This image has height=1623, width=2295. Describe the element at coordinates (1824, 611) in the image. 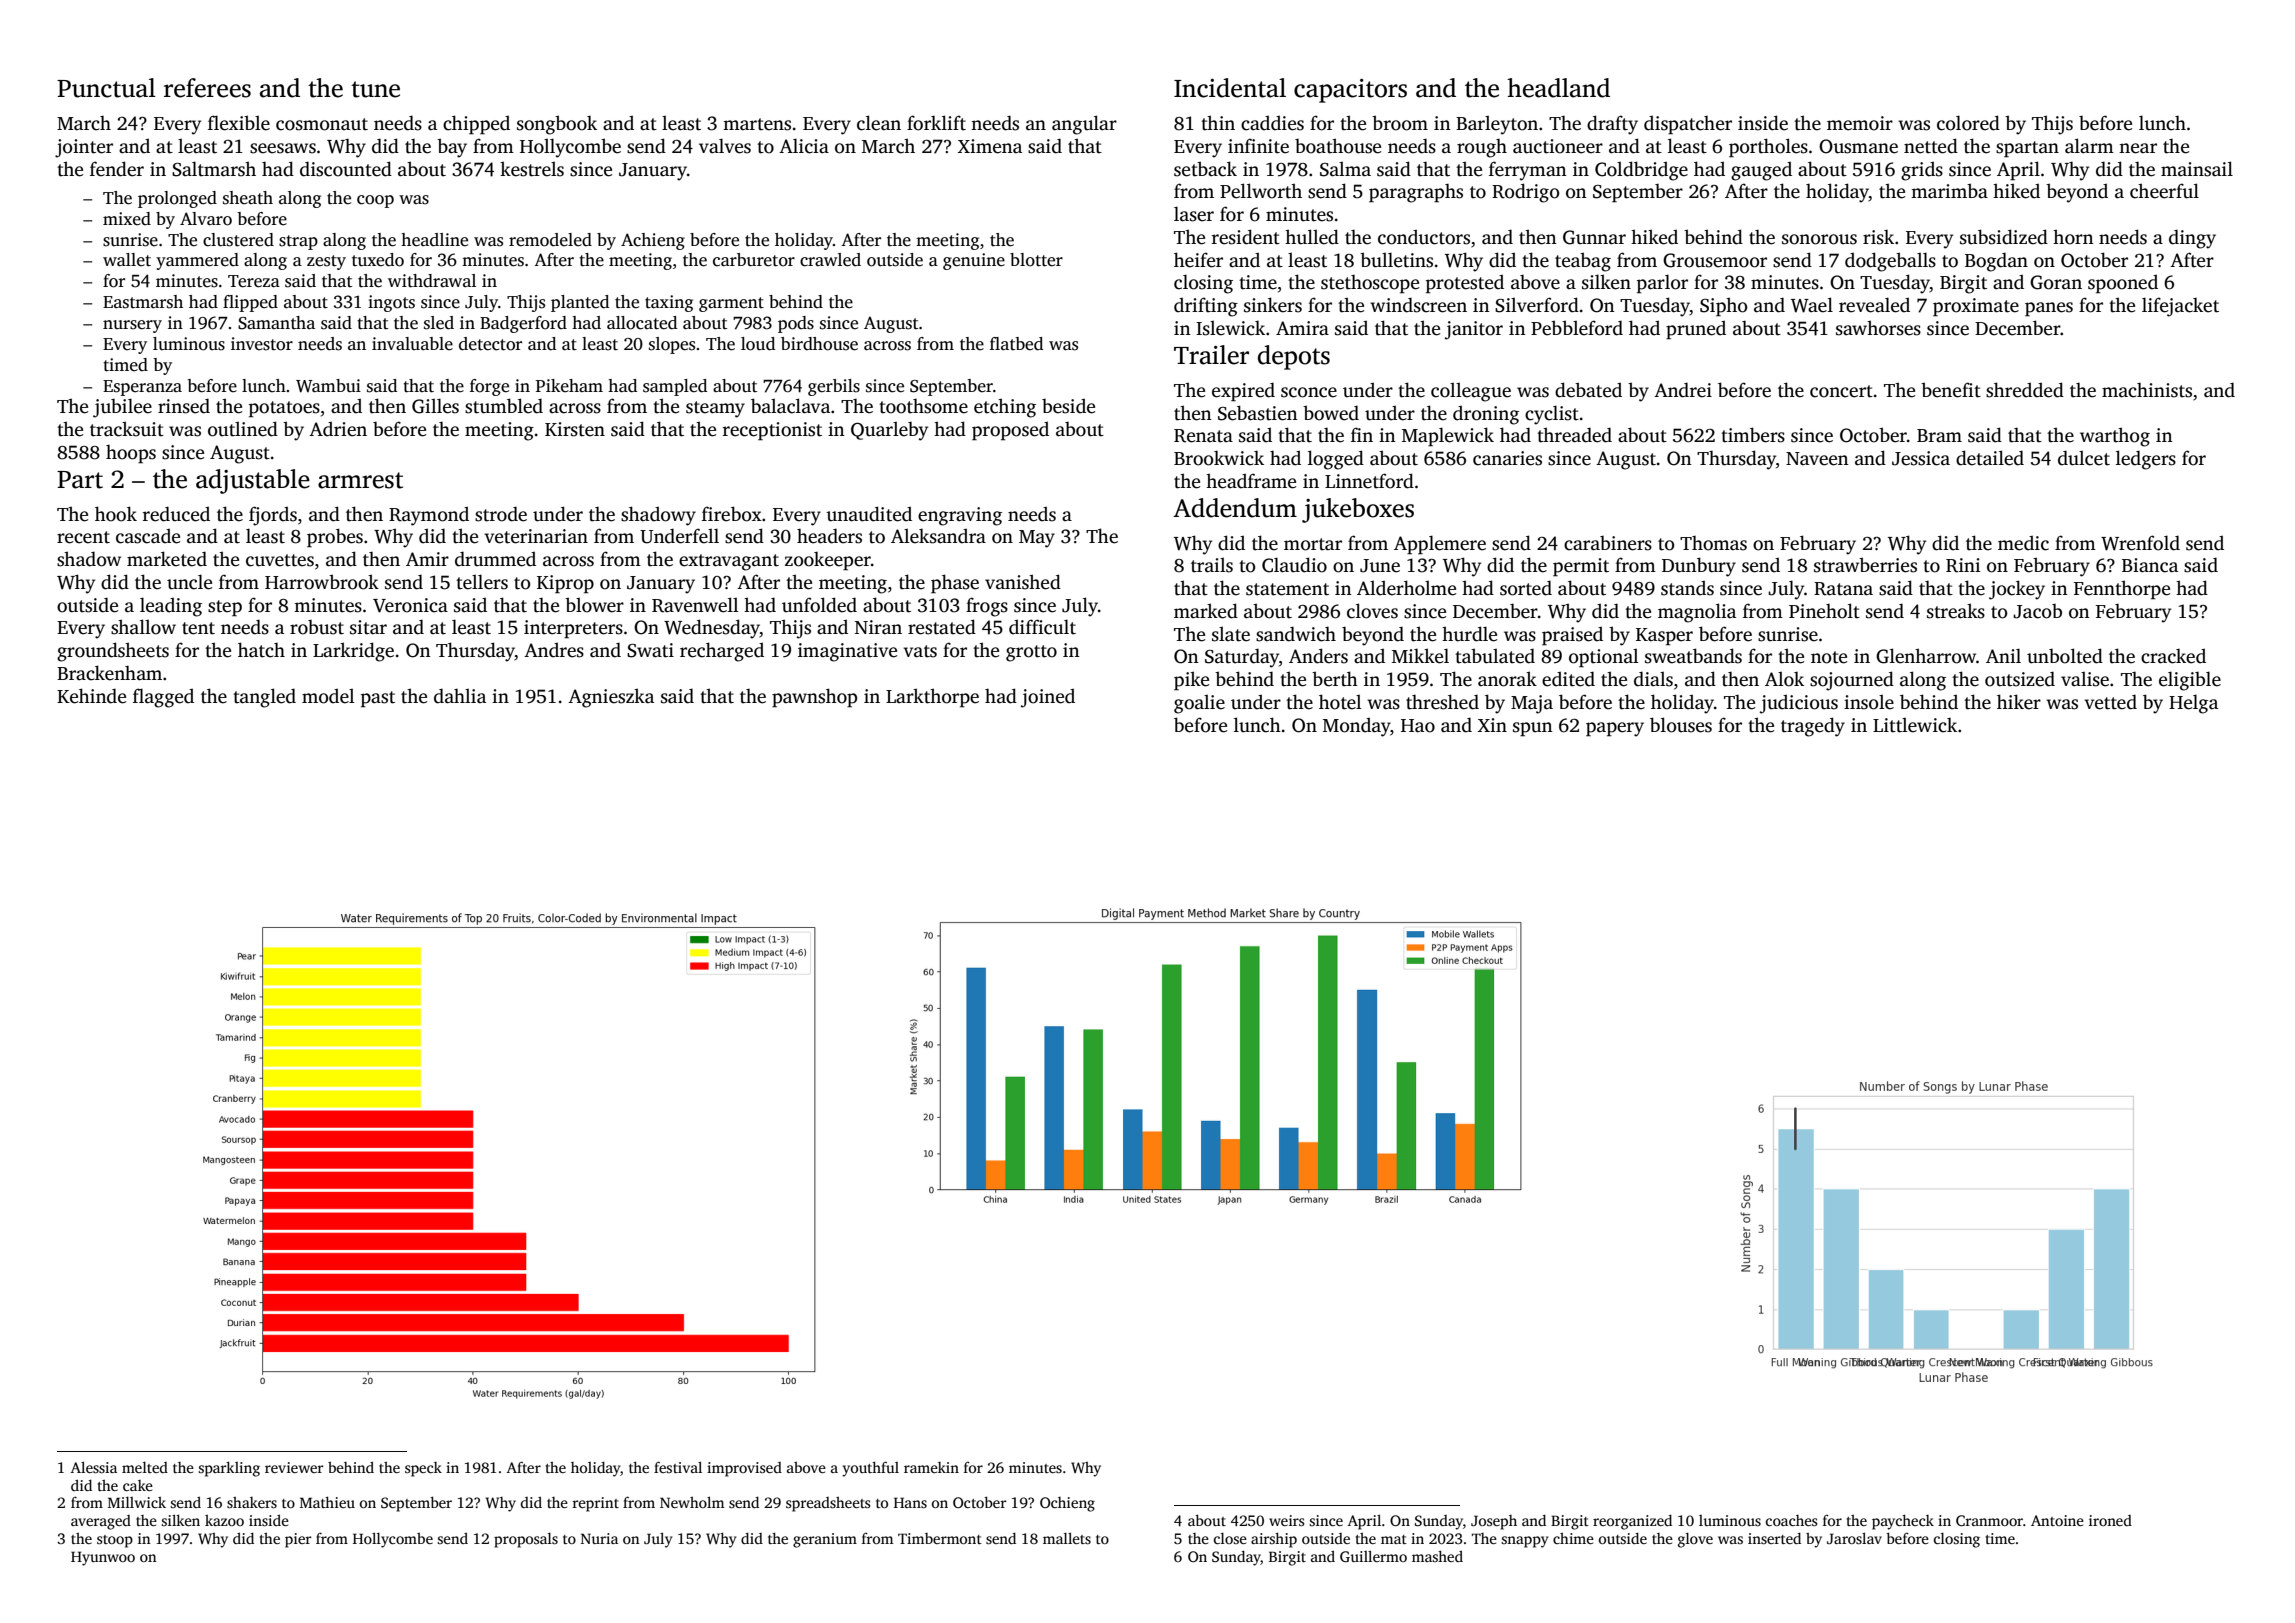

I see `Pineholt` at that location.
